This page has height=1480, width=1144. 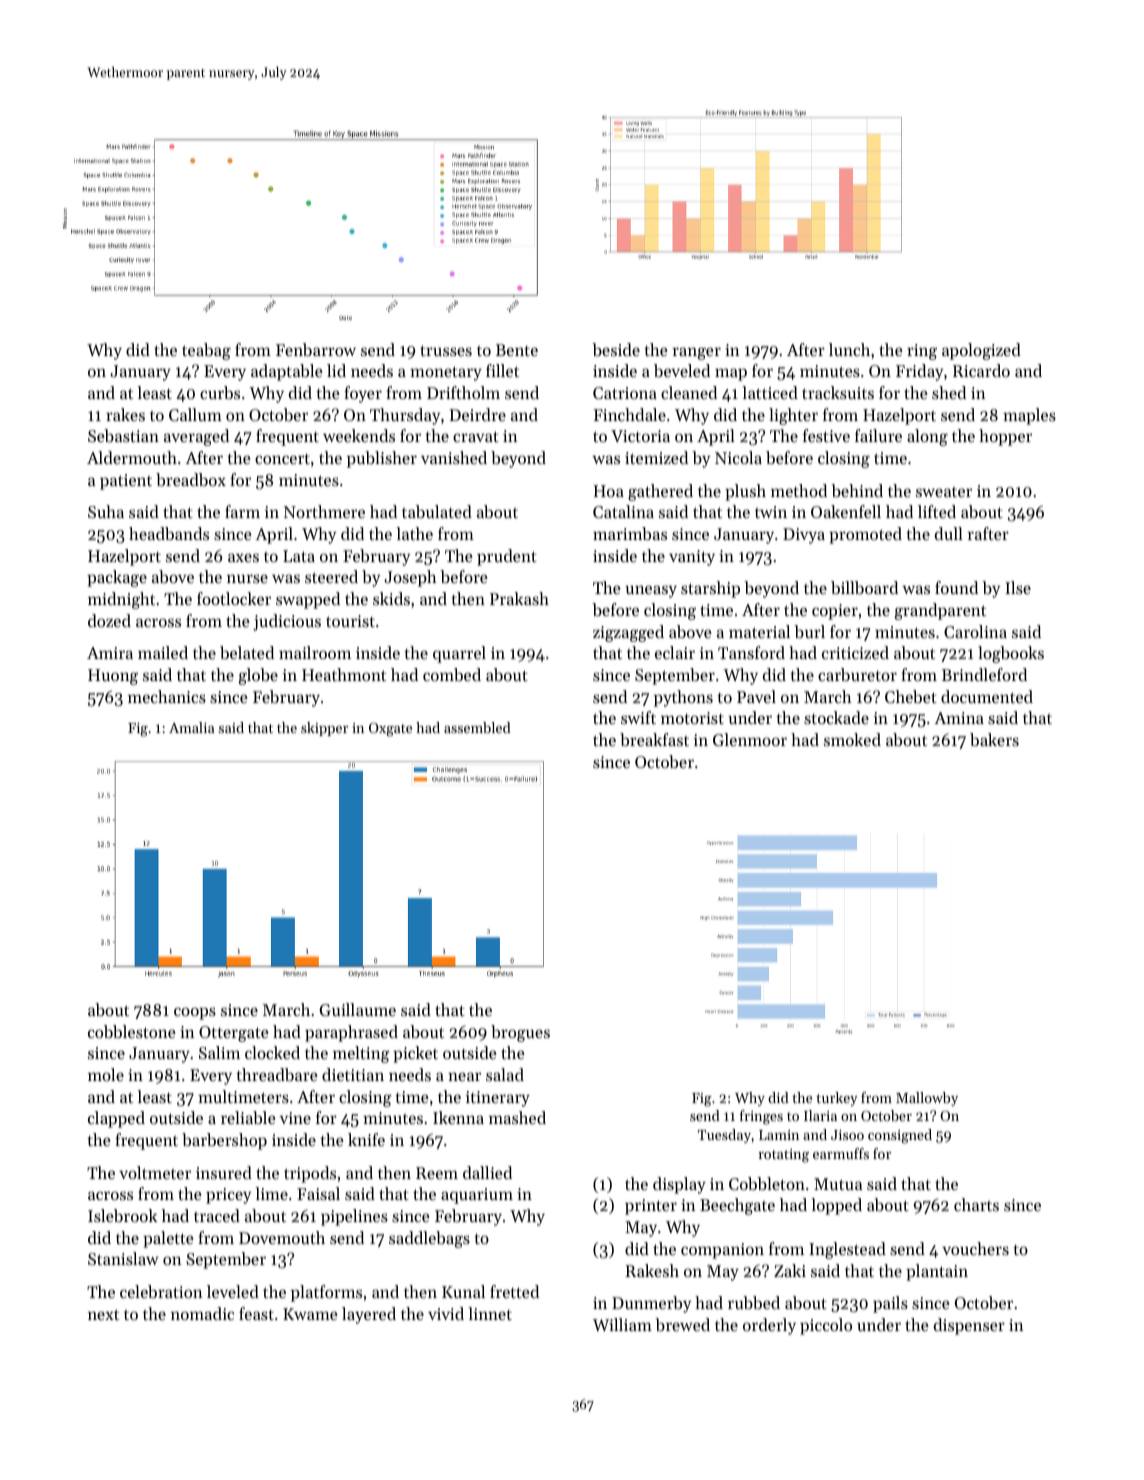 I want to click on brogues, so click(x=520, y=1033).
